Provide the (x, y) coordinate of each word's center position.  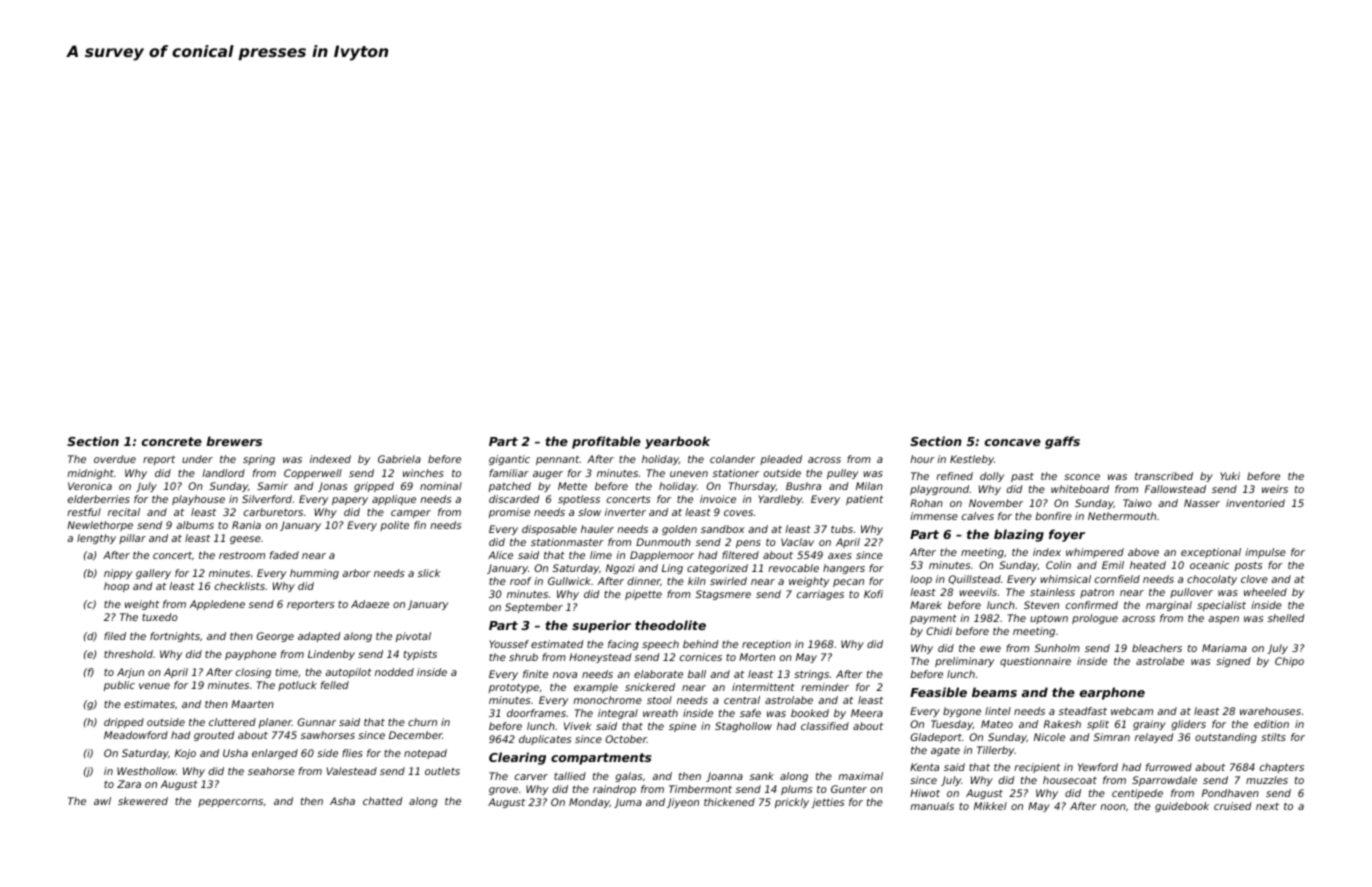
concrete (172, 441)
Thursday (752, 487)
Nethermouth (1122, 516)
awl (102, 801)
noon (1113, 807)
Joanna (724, 777)
